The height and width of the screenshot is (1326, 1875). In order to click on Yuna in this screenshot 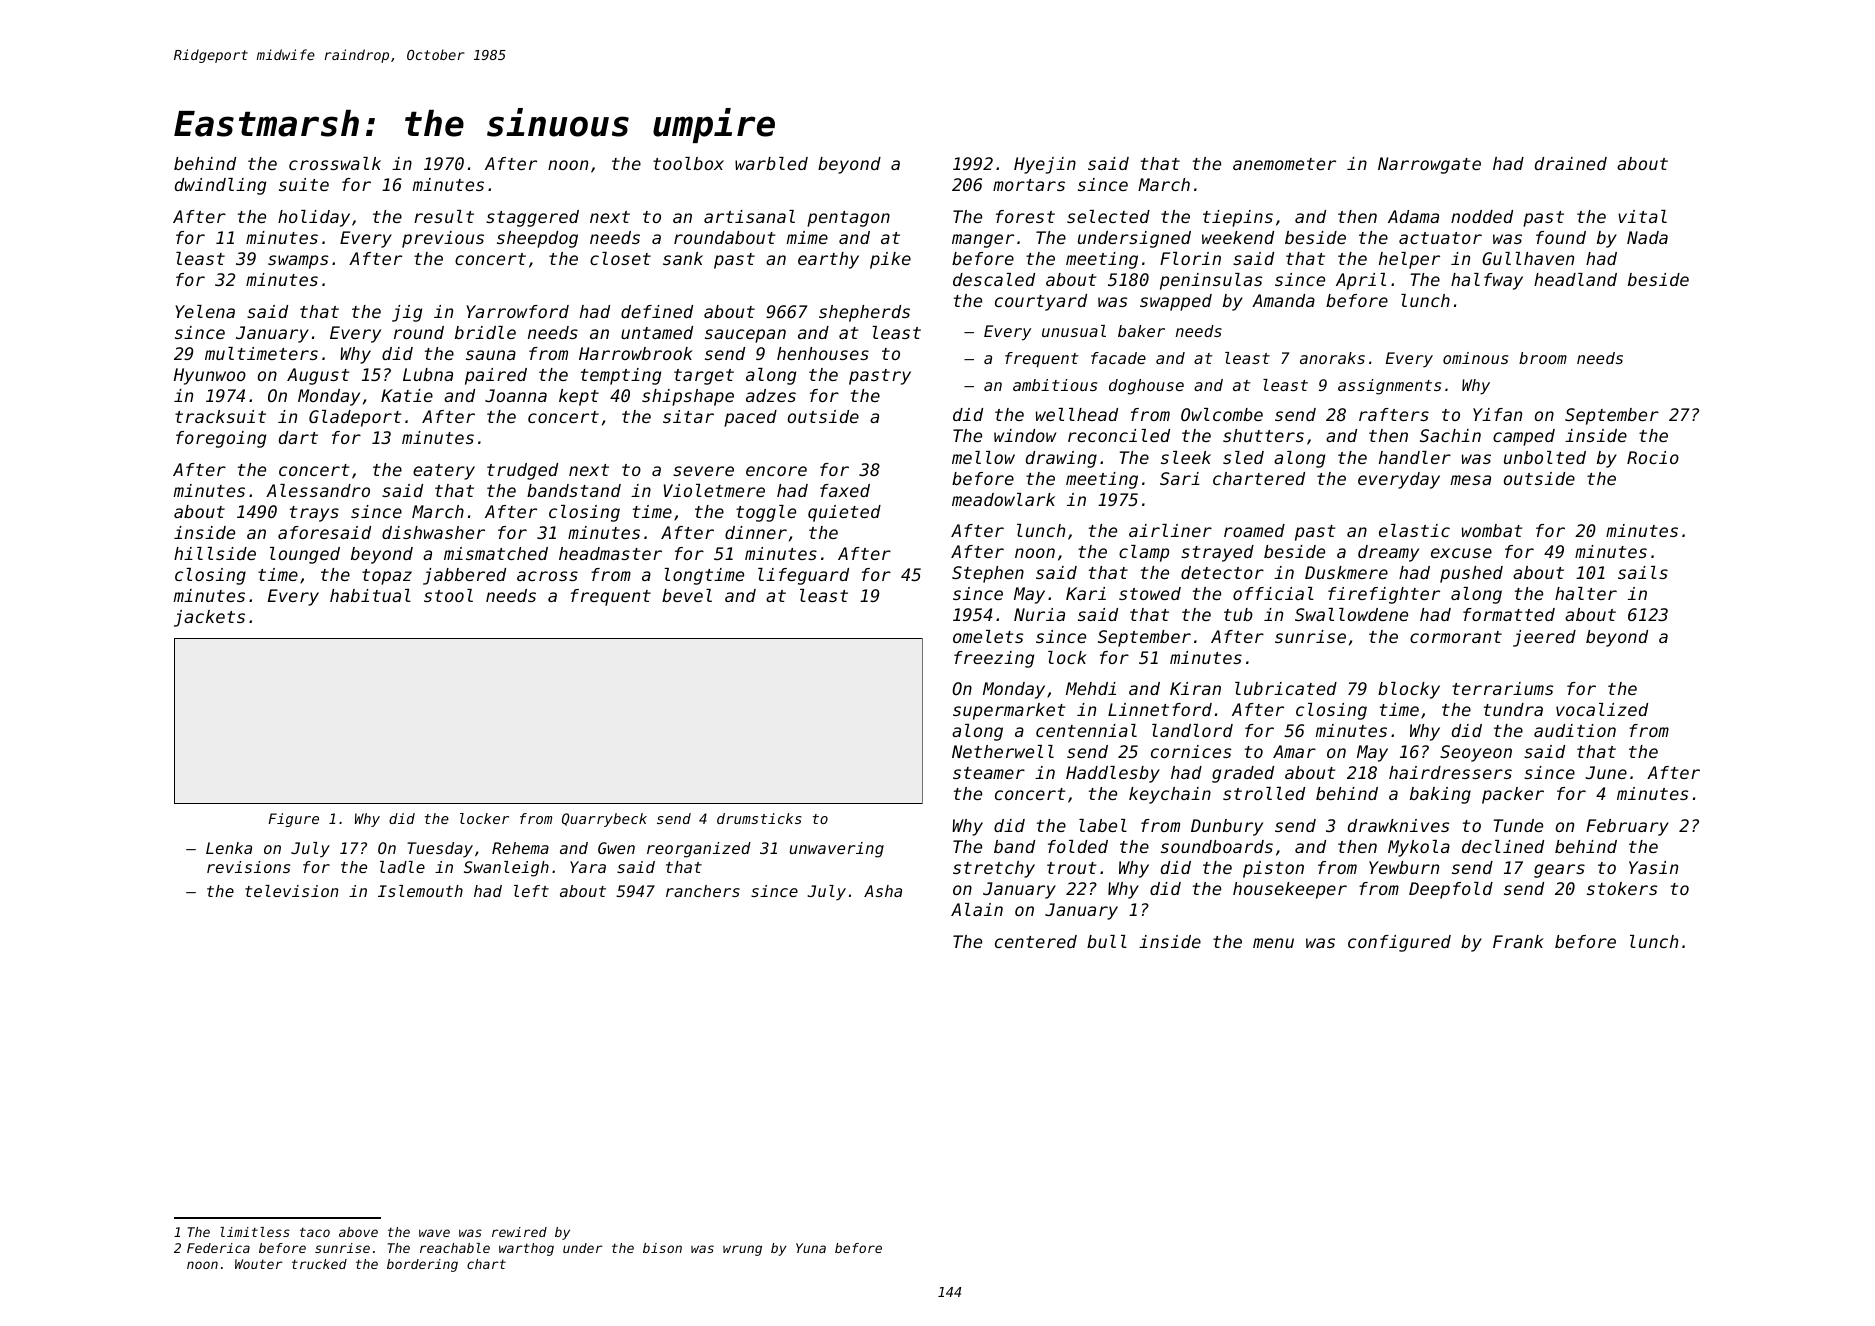, I will do `click(811, 1248)`.
